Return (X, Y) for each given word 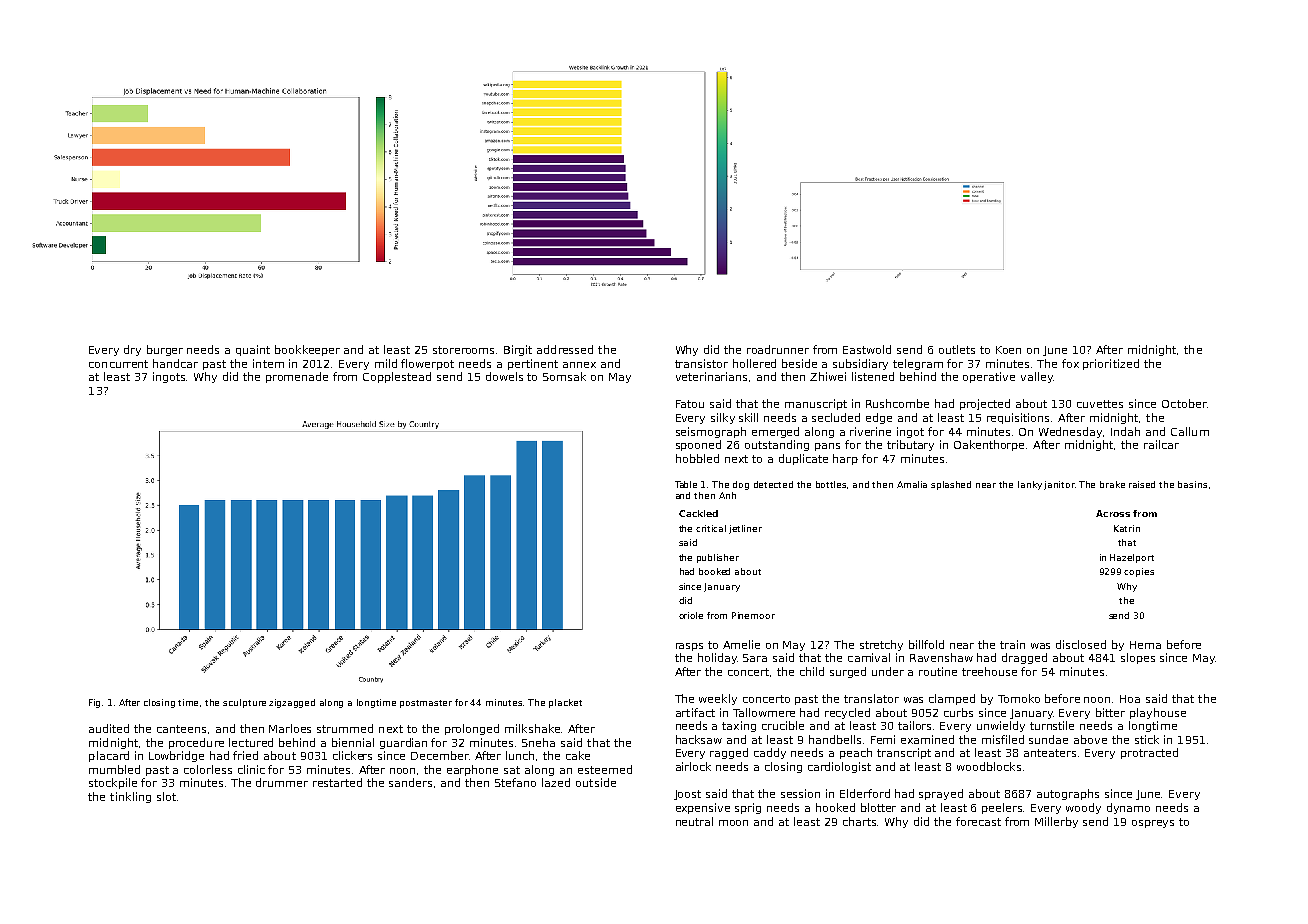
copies (1139, 572)
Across (1113, 513)
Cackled (698, 513)
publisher (718, 558)
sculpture (244, 703)
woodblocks (989, 766)
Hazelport (1132, 558)
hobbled (697, 458)
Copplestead (397, 377)
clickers (352, 755)
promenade (297, 377)
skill (748, 417)
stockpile (113, 783)
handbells (835, 739)
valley (1037, 377)
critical (711, 528)
